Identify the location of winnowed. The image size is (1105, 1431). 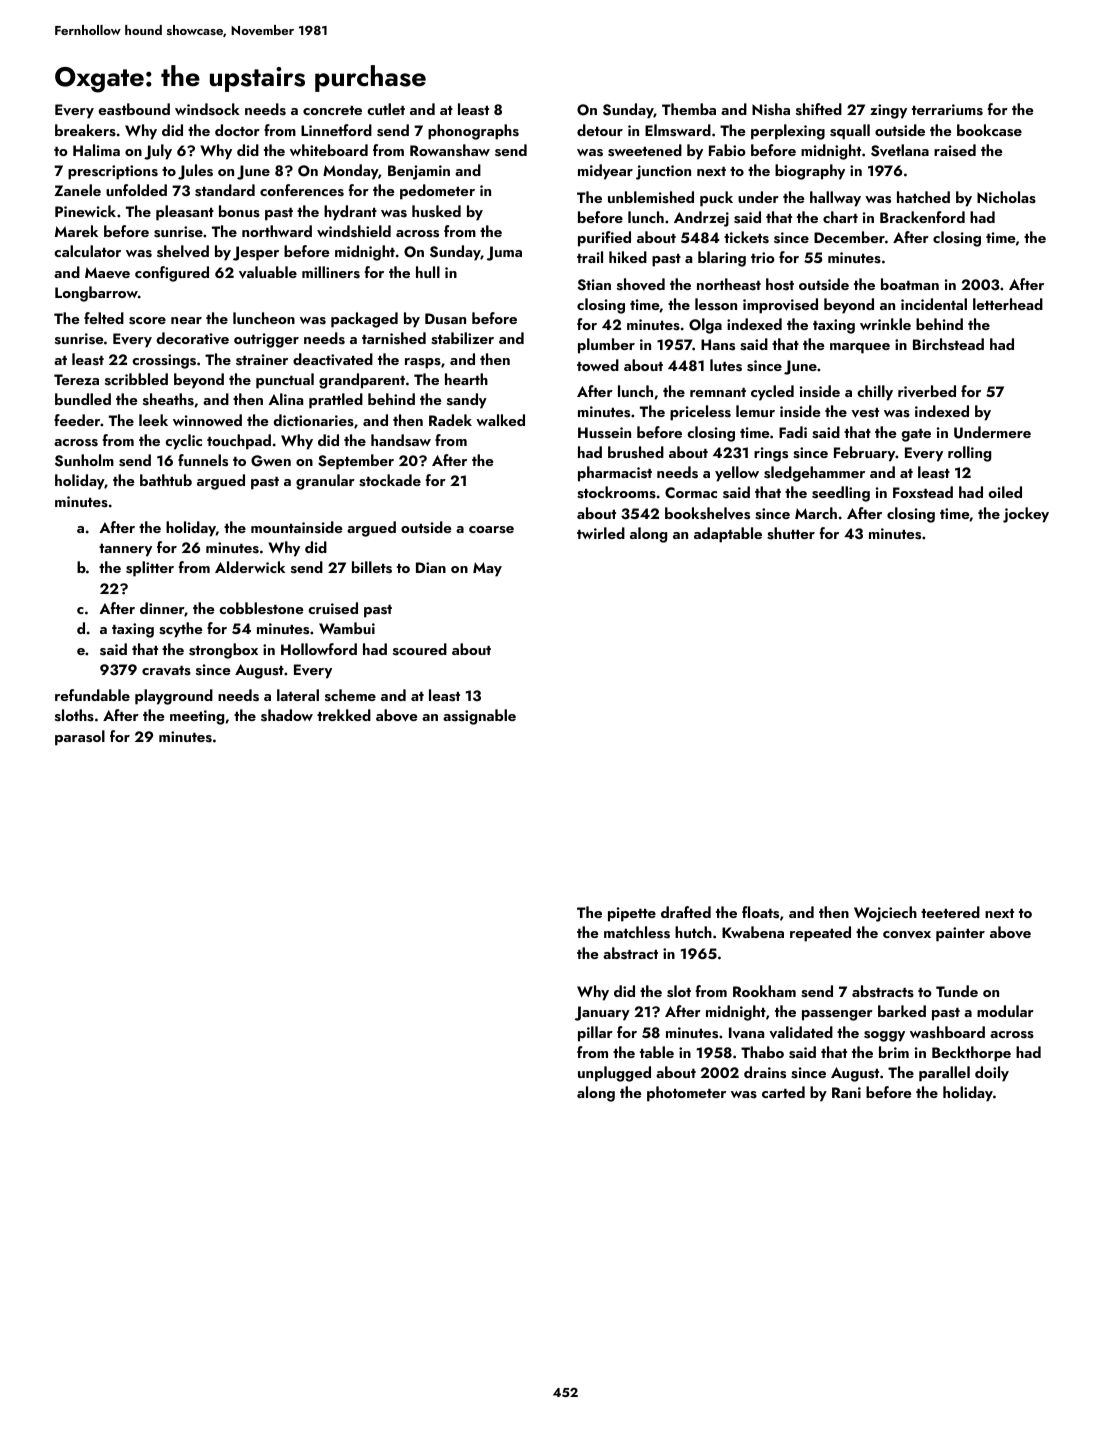
(207, 420).
